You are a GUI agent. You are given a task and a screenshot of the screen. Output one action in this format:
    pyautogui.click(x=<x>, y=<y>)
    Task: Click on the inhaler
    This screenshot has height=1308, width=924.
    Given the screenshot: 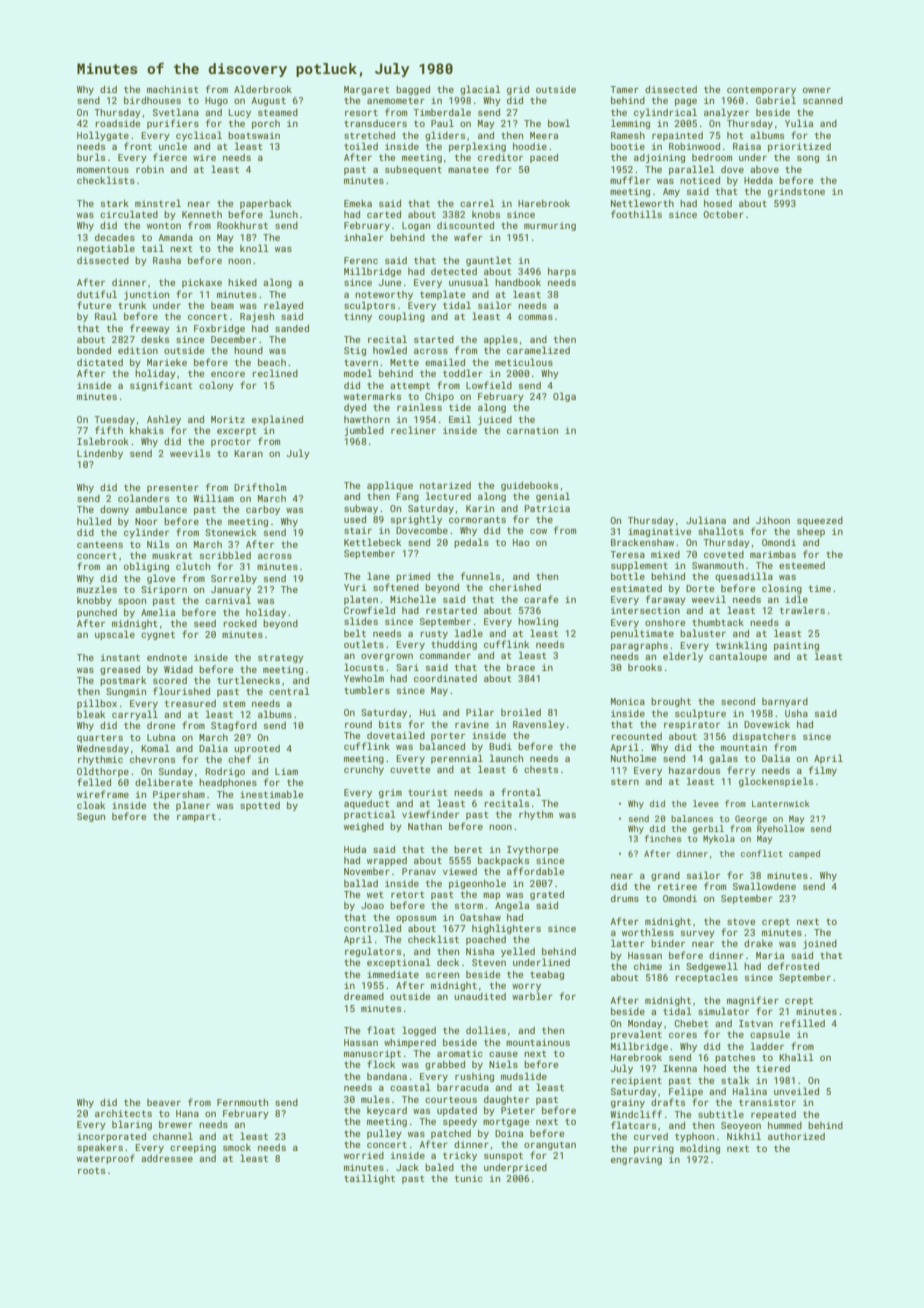 What is the action you would take?
    pyautogui.click(x=364, y=237)
